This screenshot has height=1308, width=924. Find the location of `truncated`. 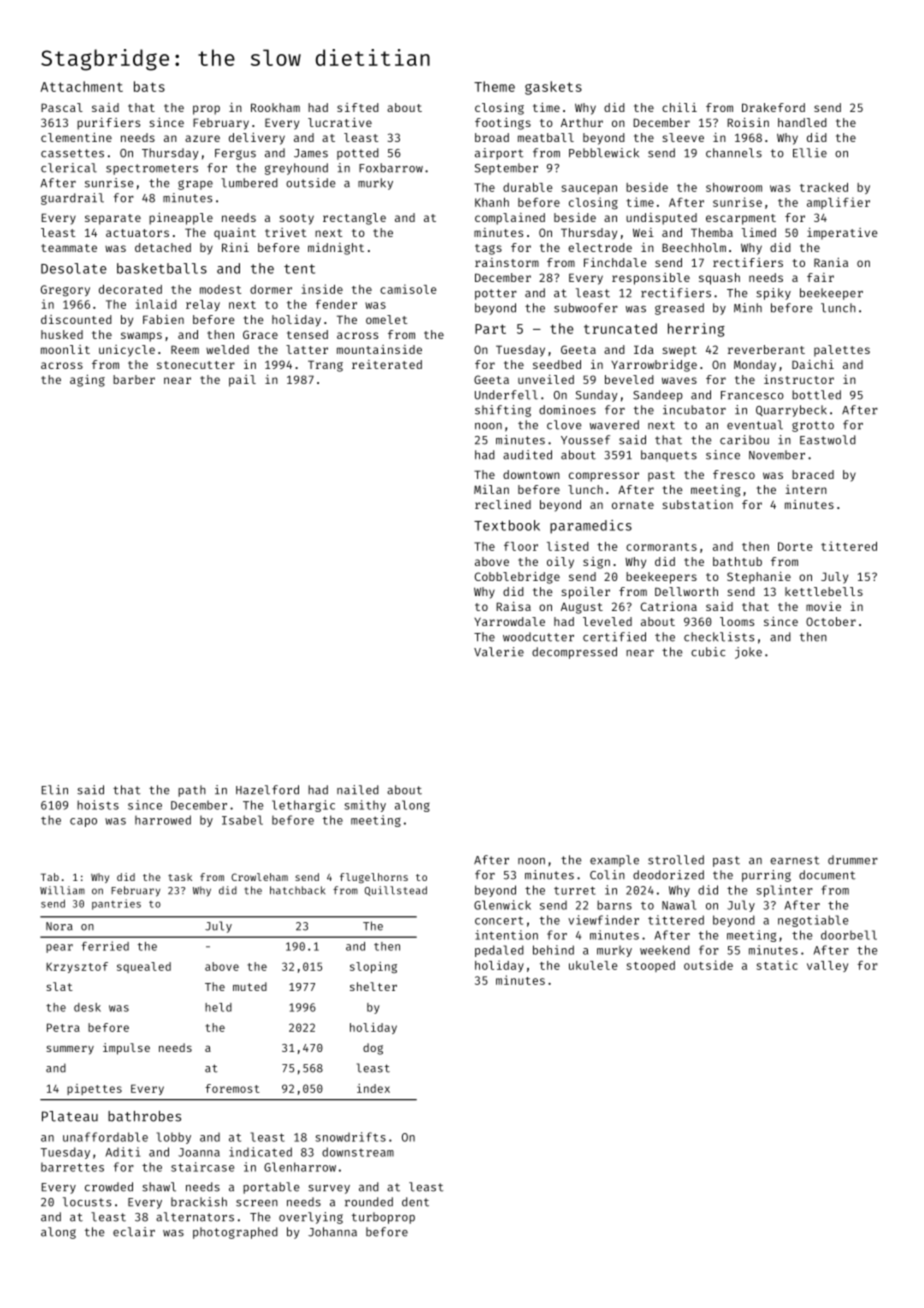

truncated is located at coordinates (620, 328).
